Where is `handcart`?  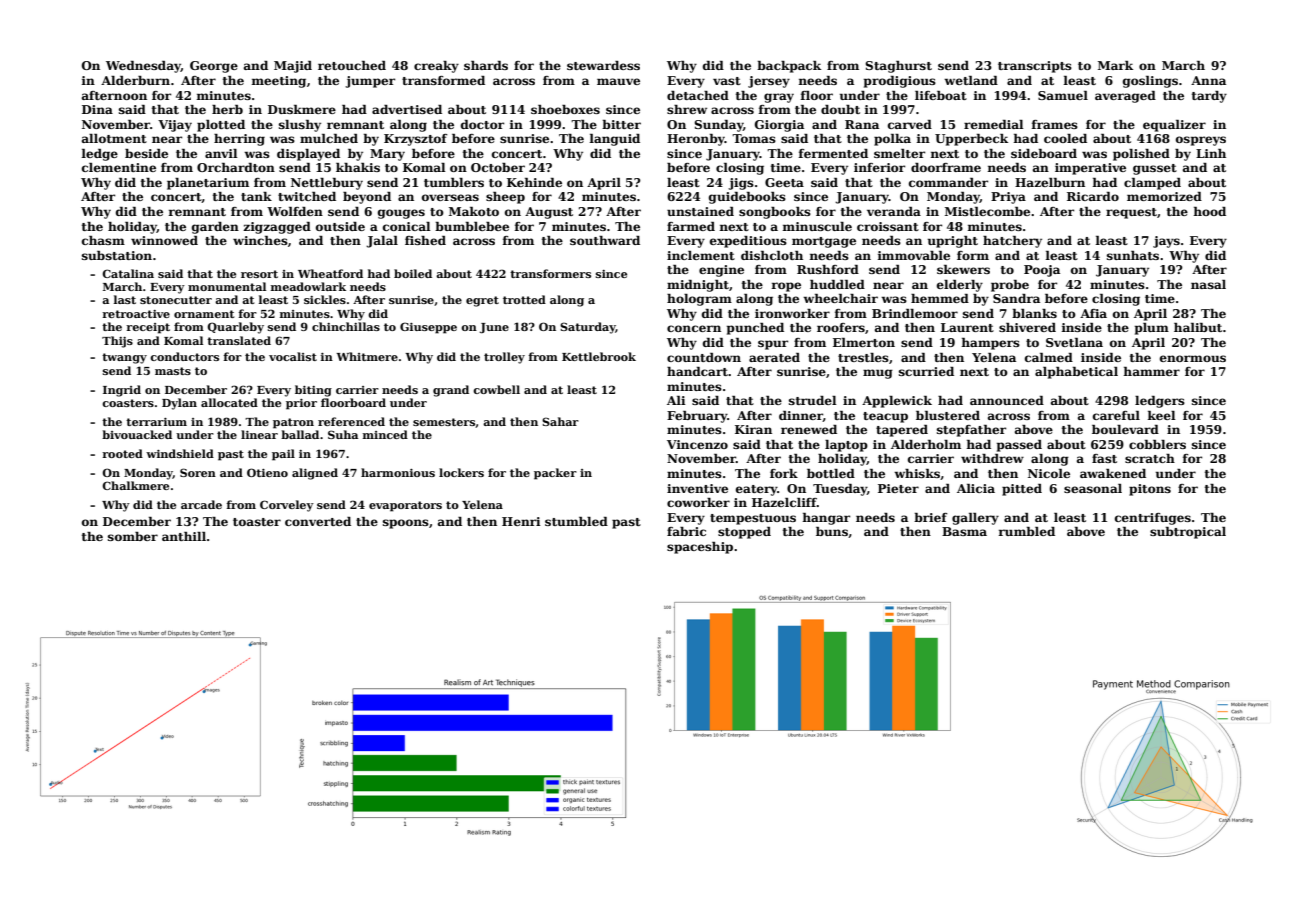 handcart is located at coordinates (697, 371).
